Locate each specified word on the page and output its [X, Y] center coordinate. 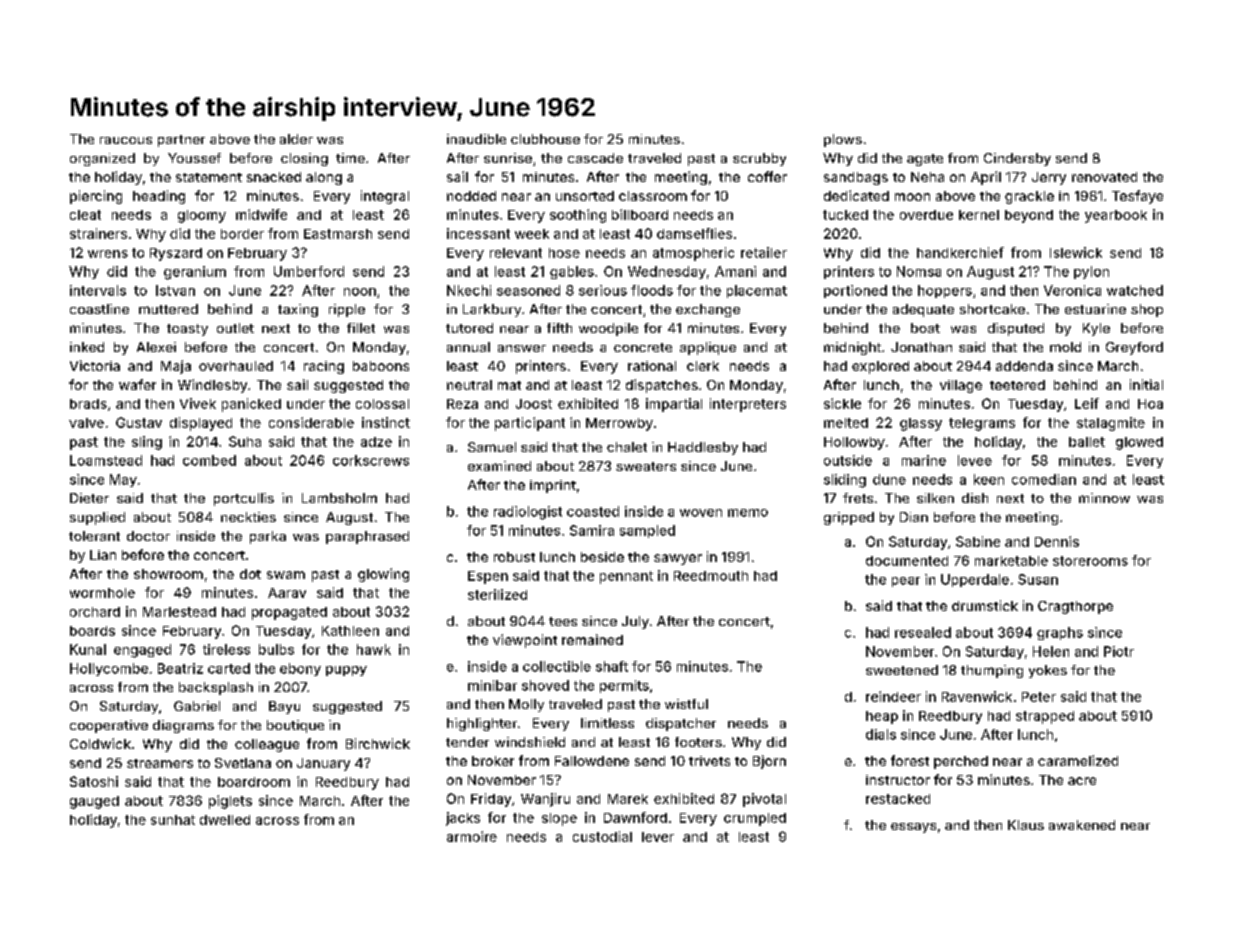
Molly [526, 705]
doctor [148, 536]
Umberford [309, 271]
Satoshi [94, 781]
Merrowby [619, 424]
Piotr [1119, 651]
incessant [478, 233]
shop [1147, 310]
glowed [1139, 443]
